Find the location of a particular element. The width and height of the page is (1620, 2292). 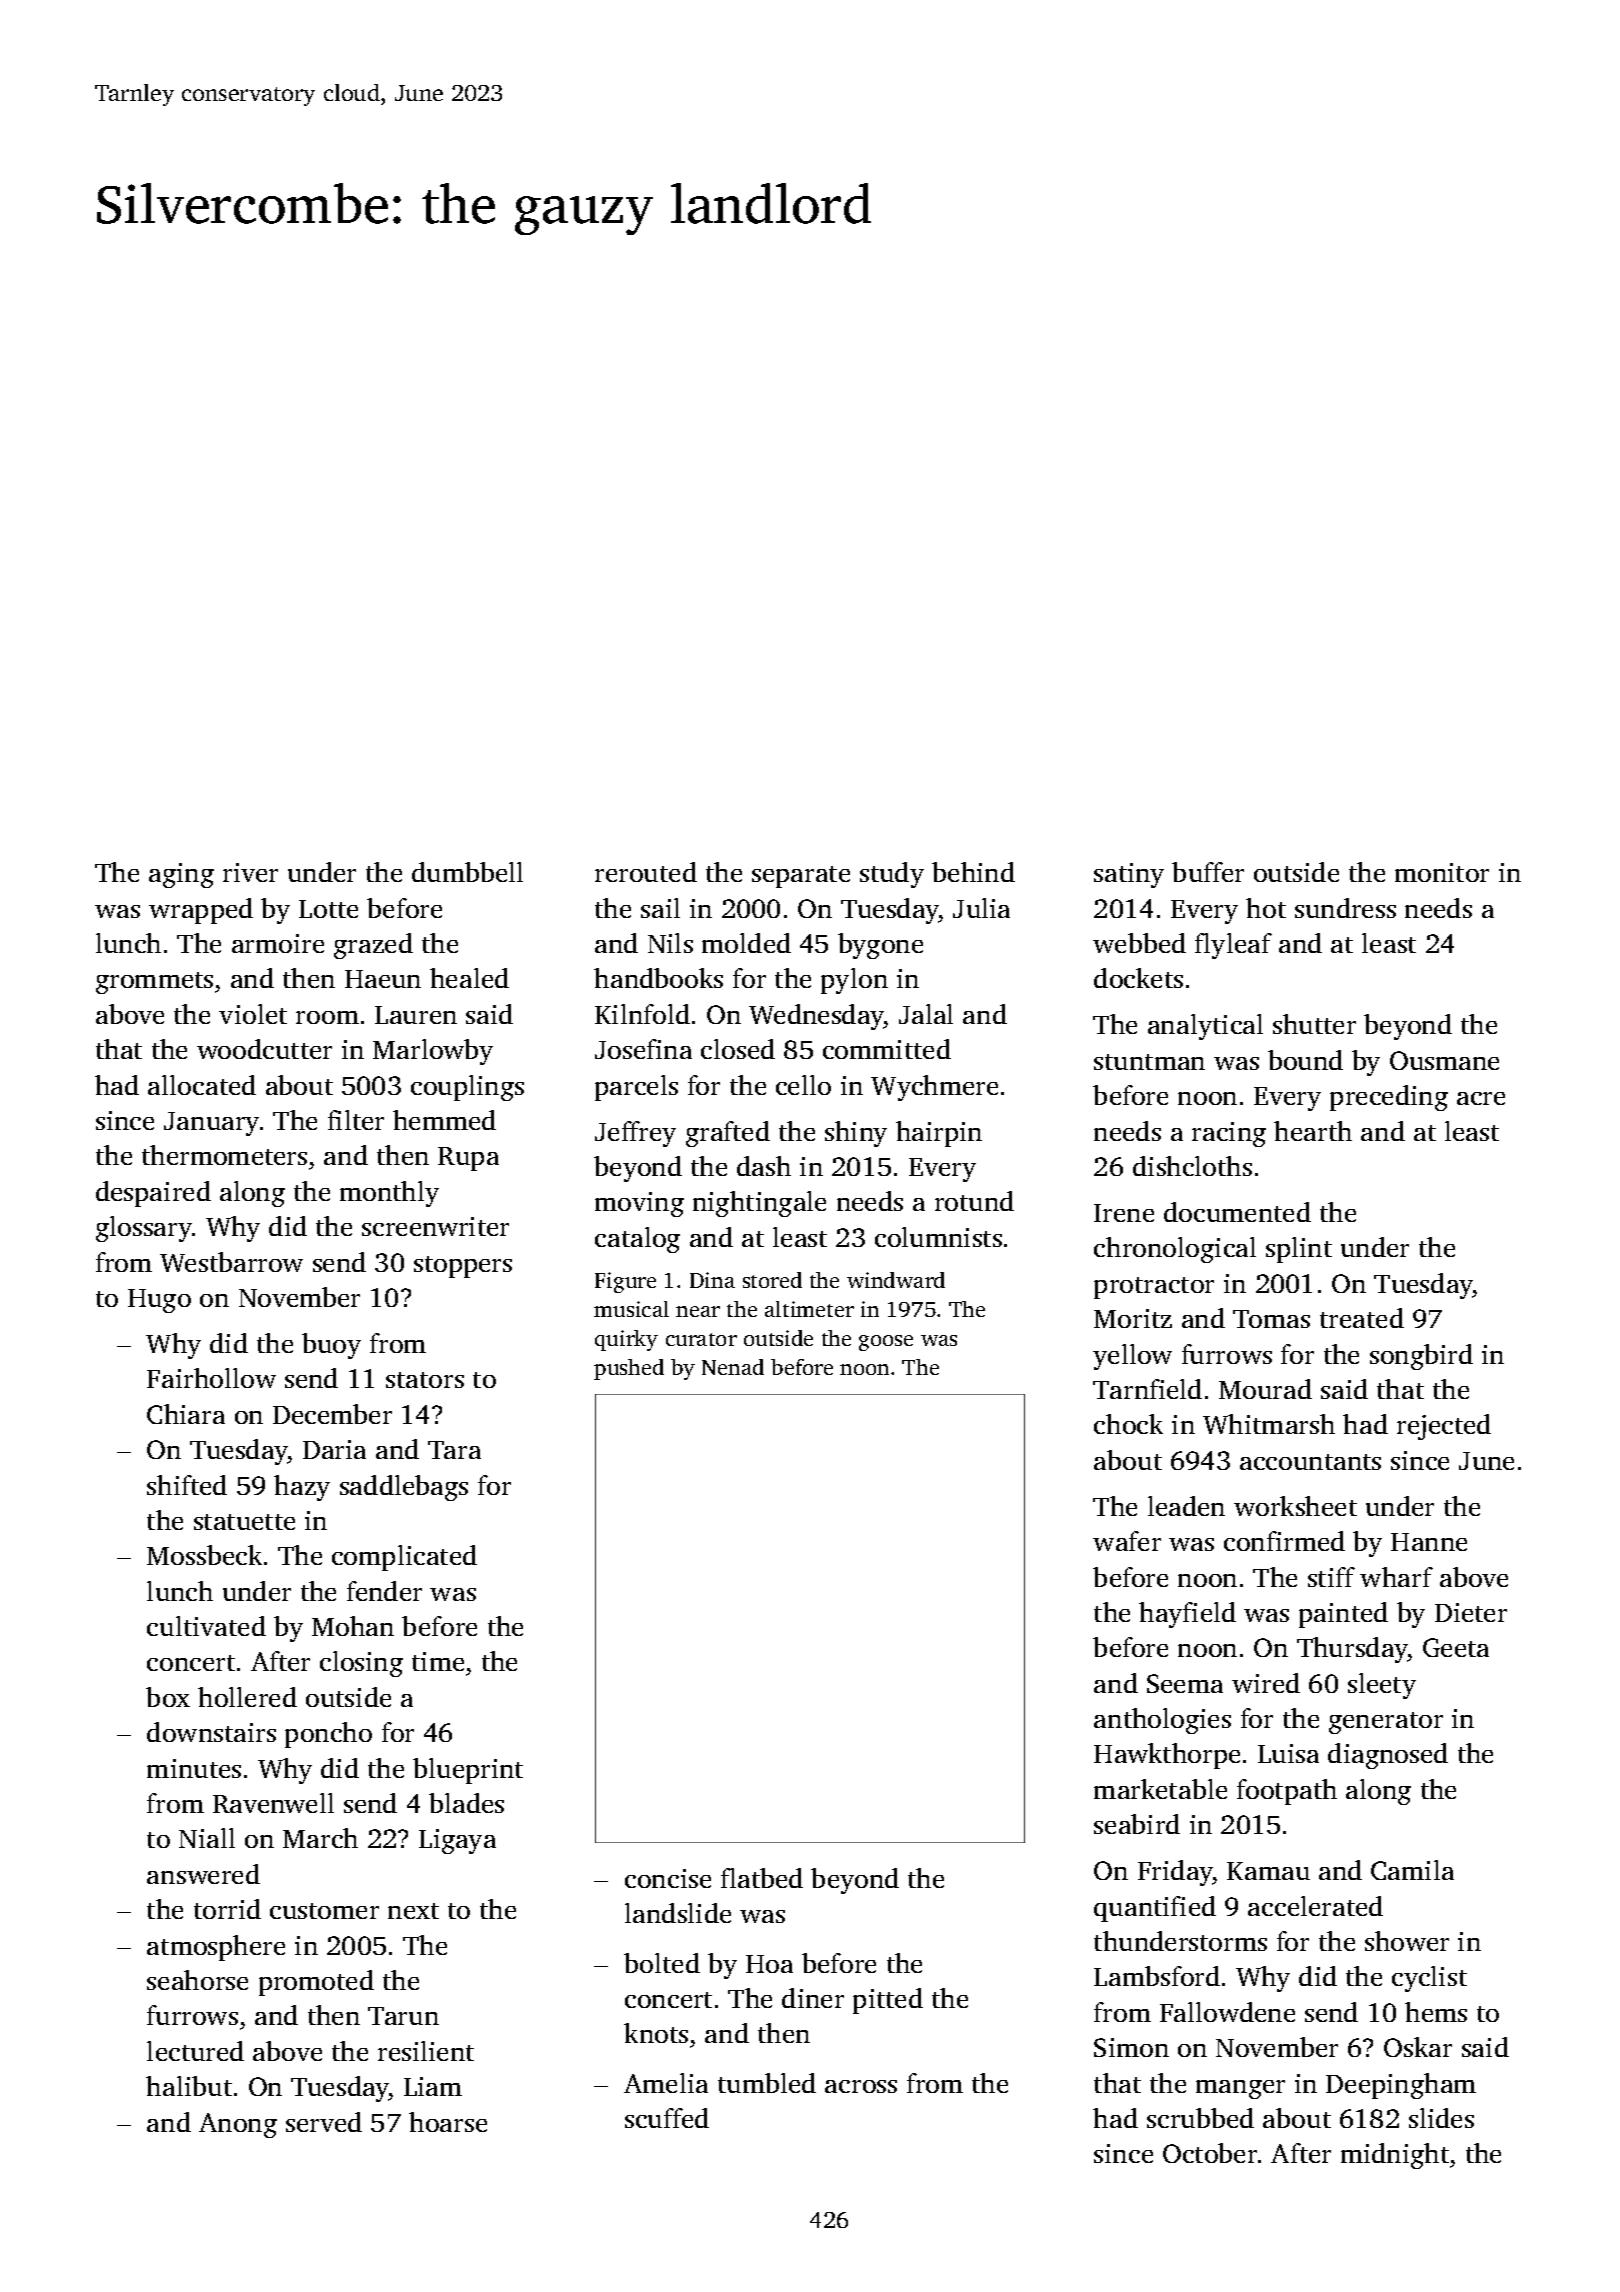

splint is located at coordinates (1299, 1250).
